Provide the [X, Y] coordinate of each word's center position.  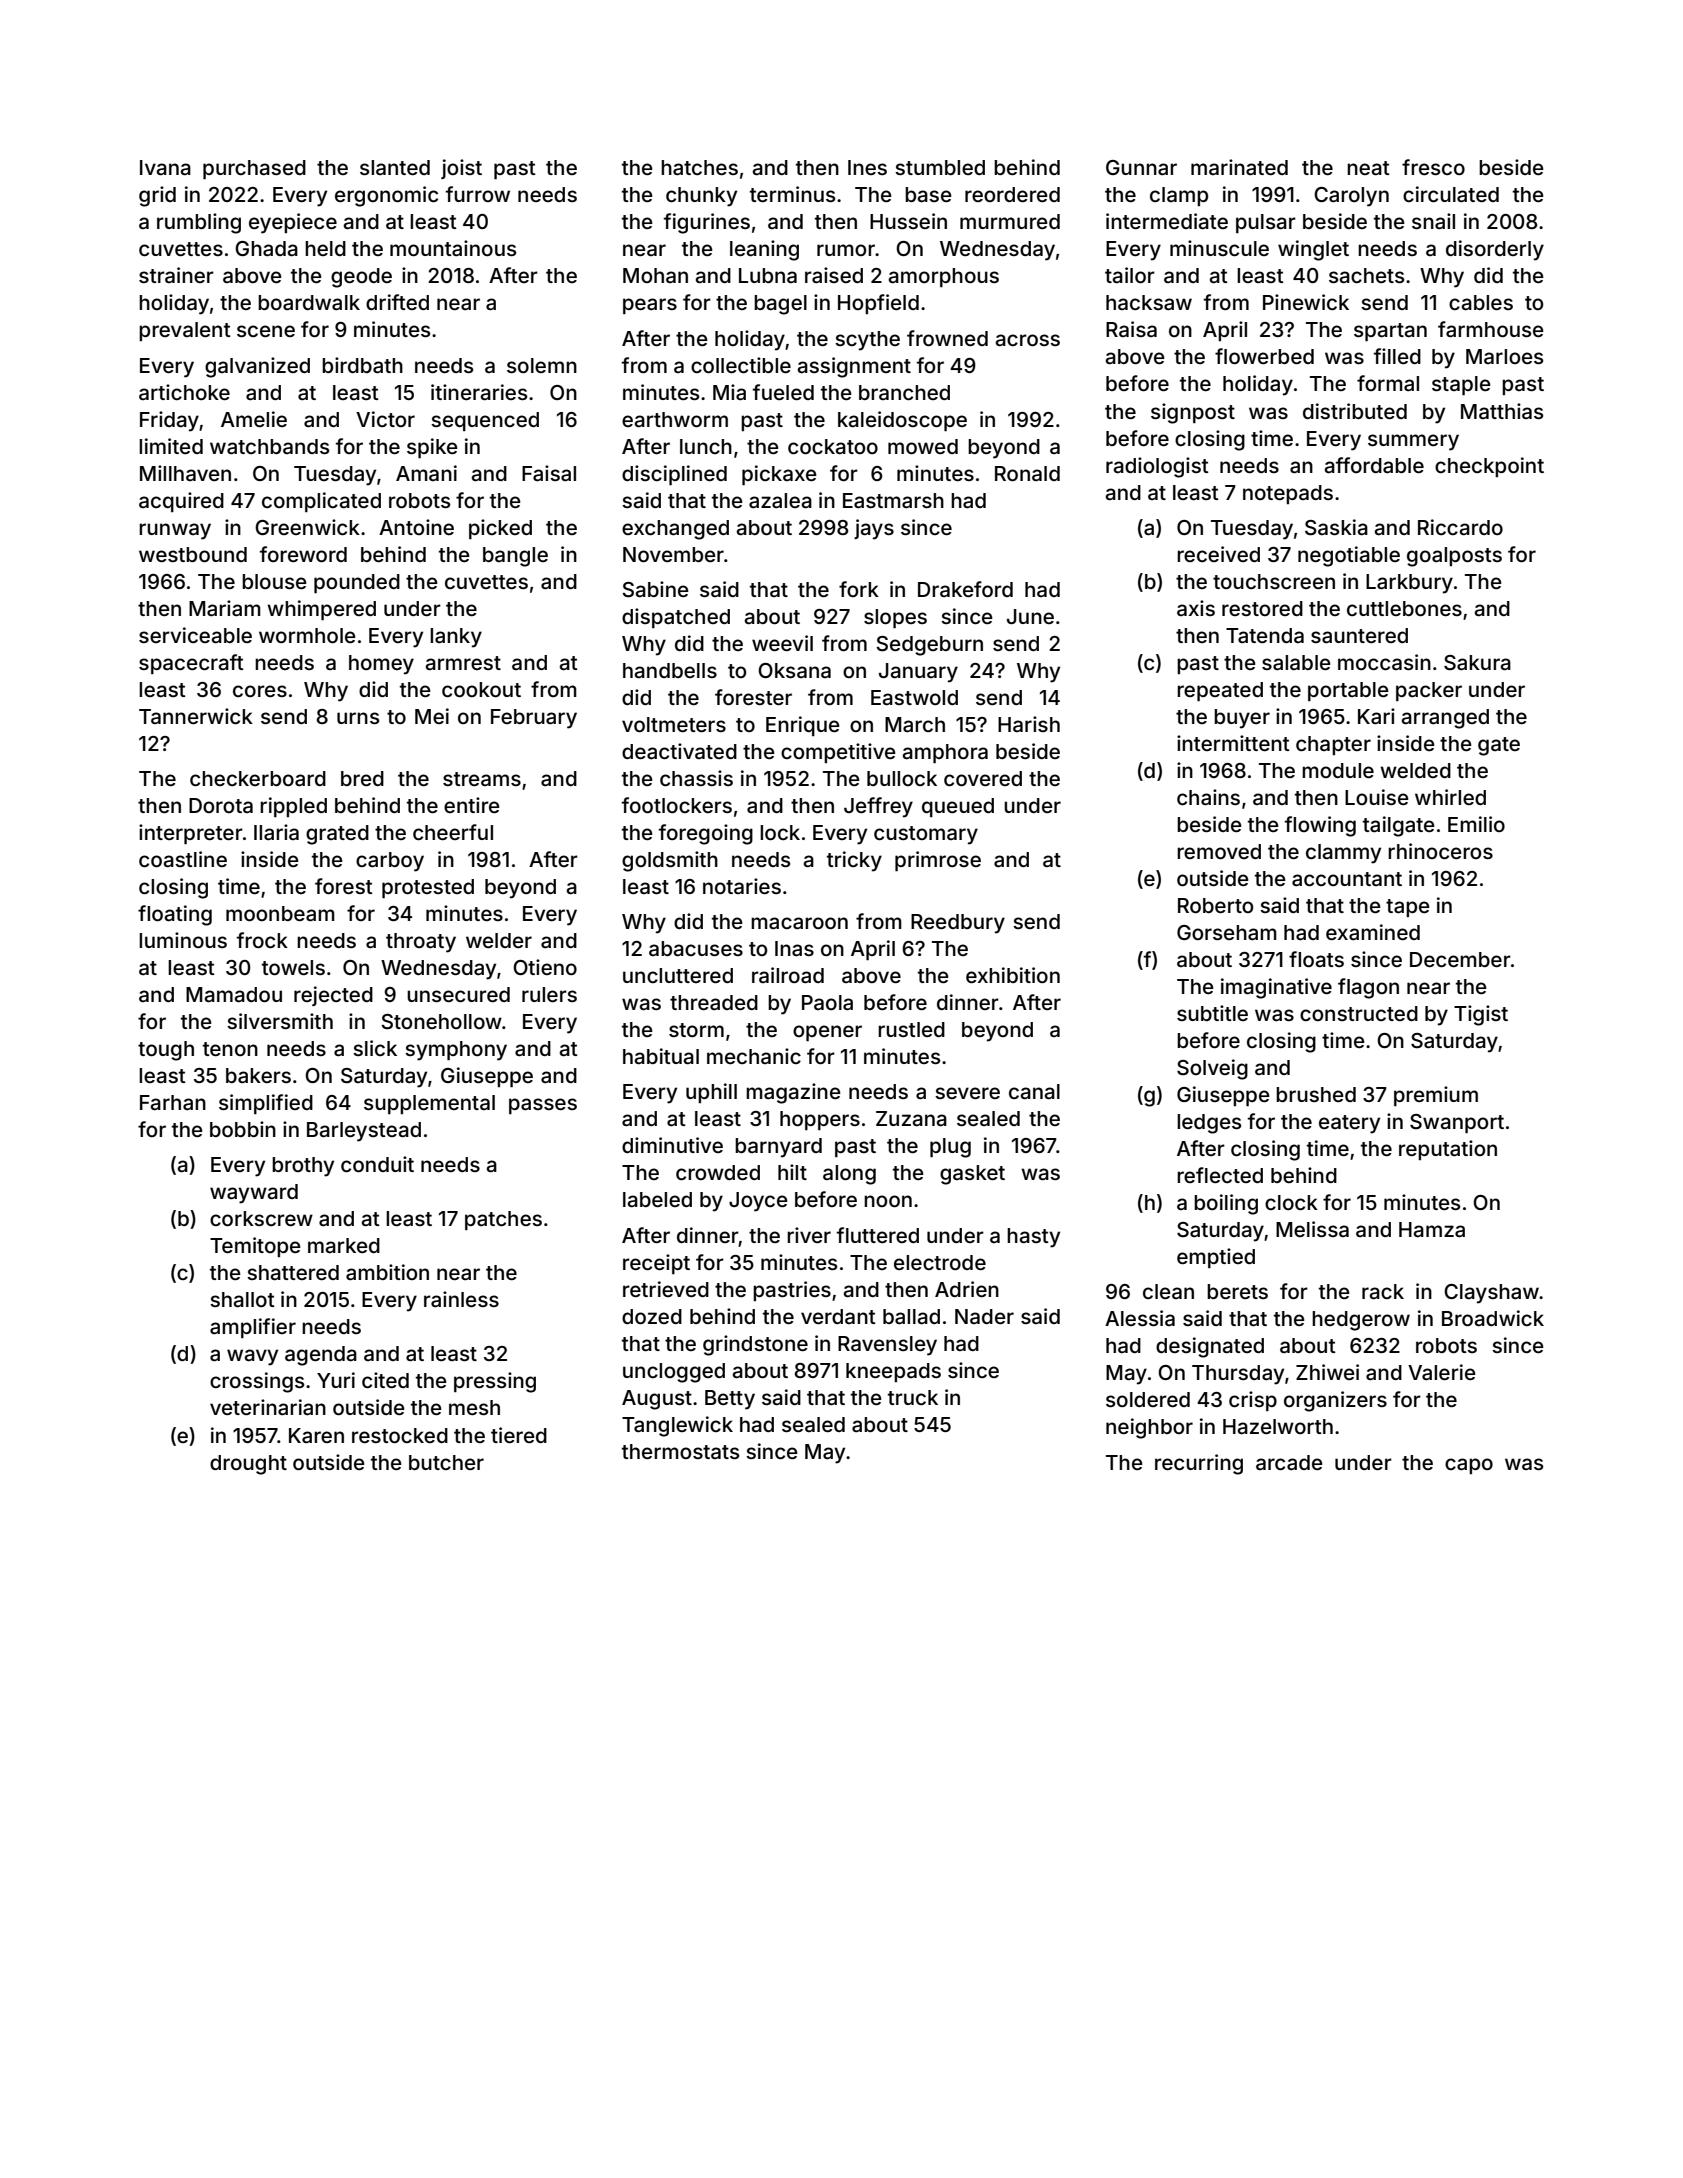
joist [461, 169]
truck [913, 1397]
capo [1469, 1466]
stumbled [940, 167]
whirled [1450, 797]
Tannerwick [196, 716]
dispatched [676, 618]
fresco [1433, 167]
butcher [446, 1462]
